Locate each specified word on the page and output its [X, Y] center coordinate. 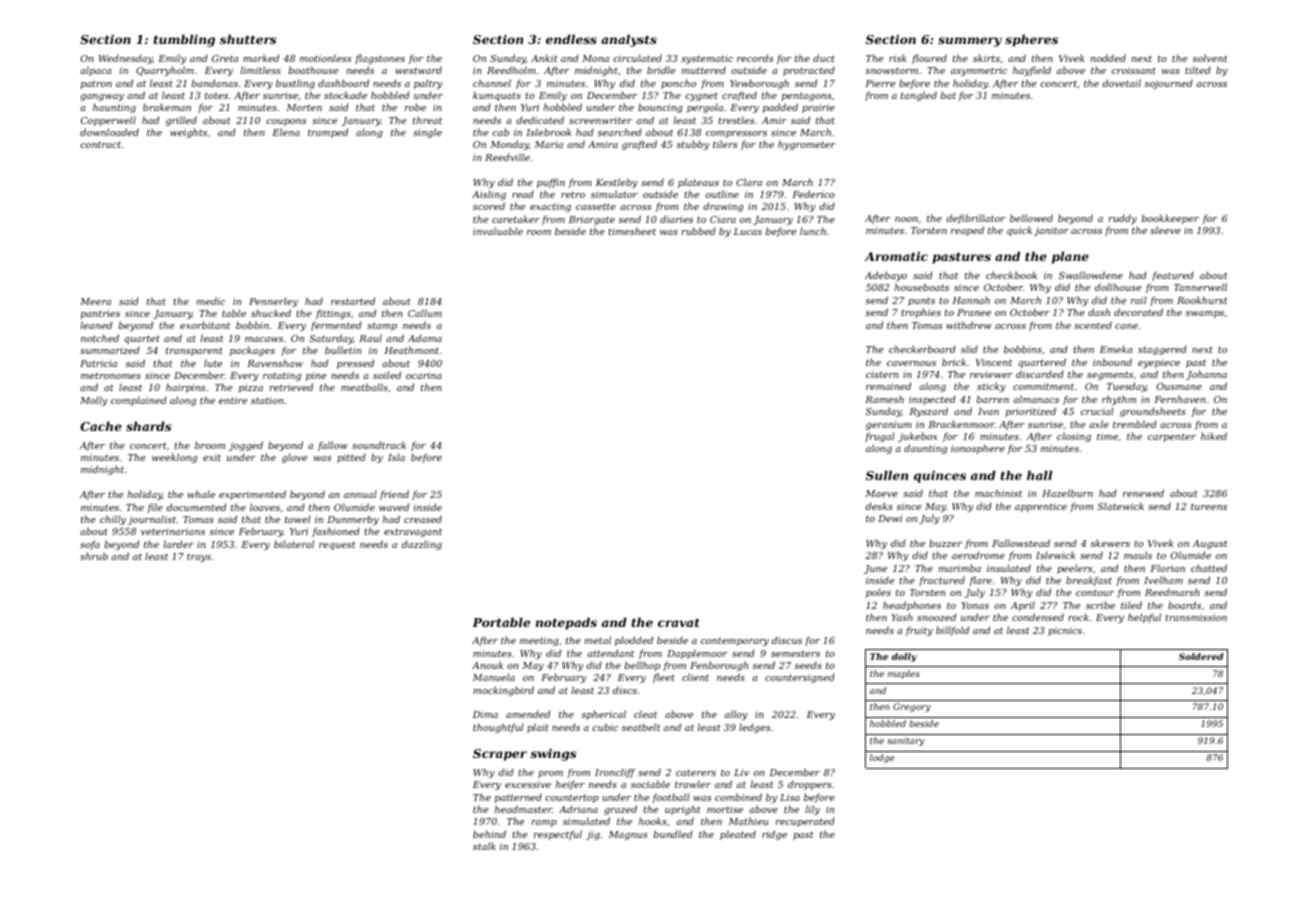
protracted [809, 71]
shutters [248, 39]
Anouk [487, 665]
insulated [1009, 568]
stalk [484, 846]
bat [948, 95]
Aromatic [896, 256]
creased [423, 519]
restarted [353, 301]
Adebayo [886, 276]
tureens [1209, 506]
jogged [246, 446]
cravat [679, 622]
